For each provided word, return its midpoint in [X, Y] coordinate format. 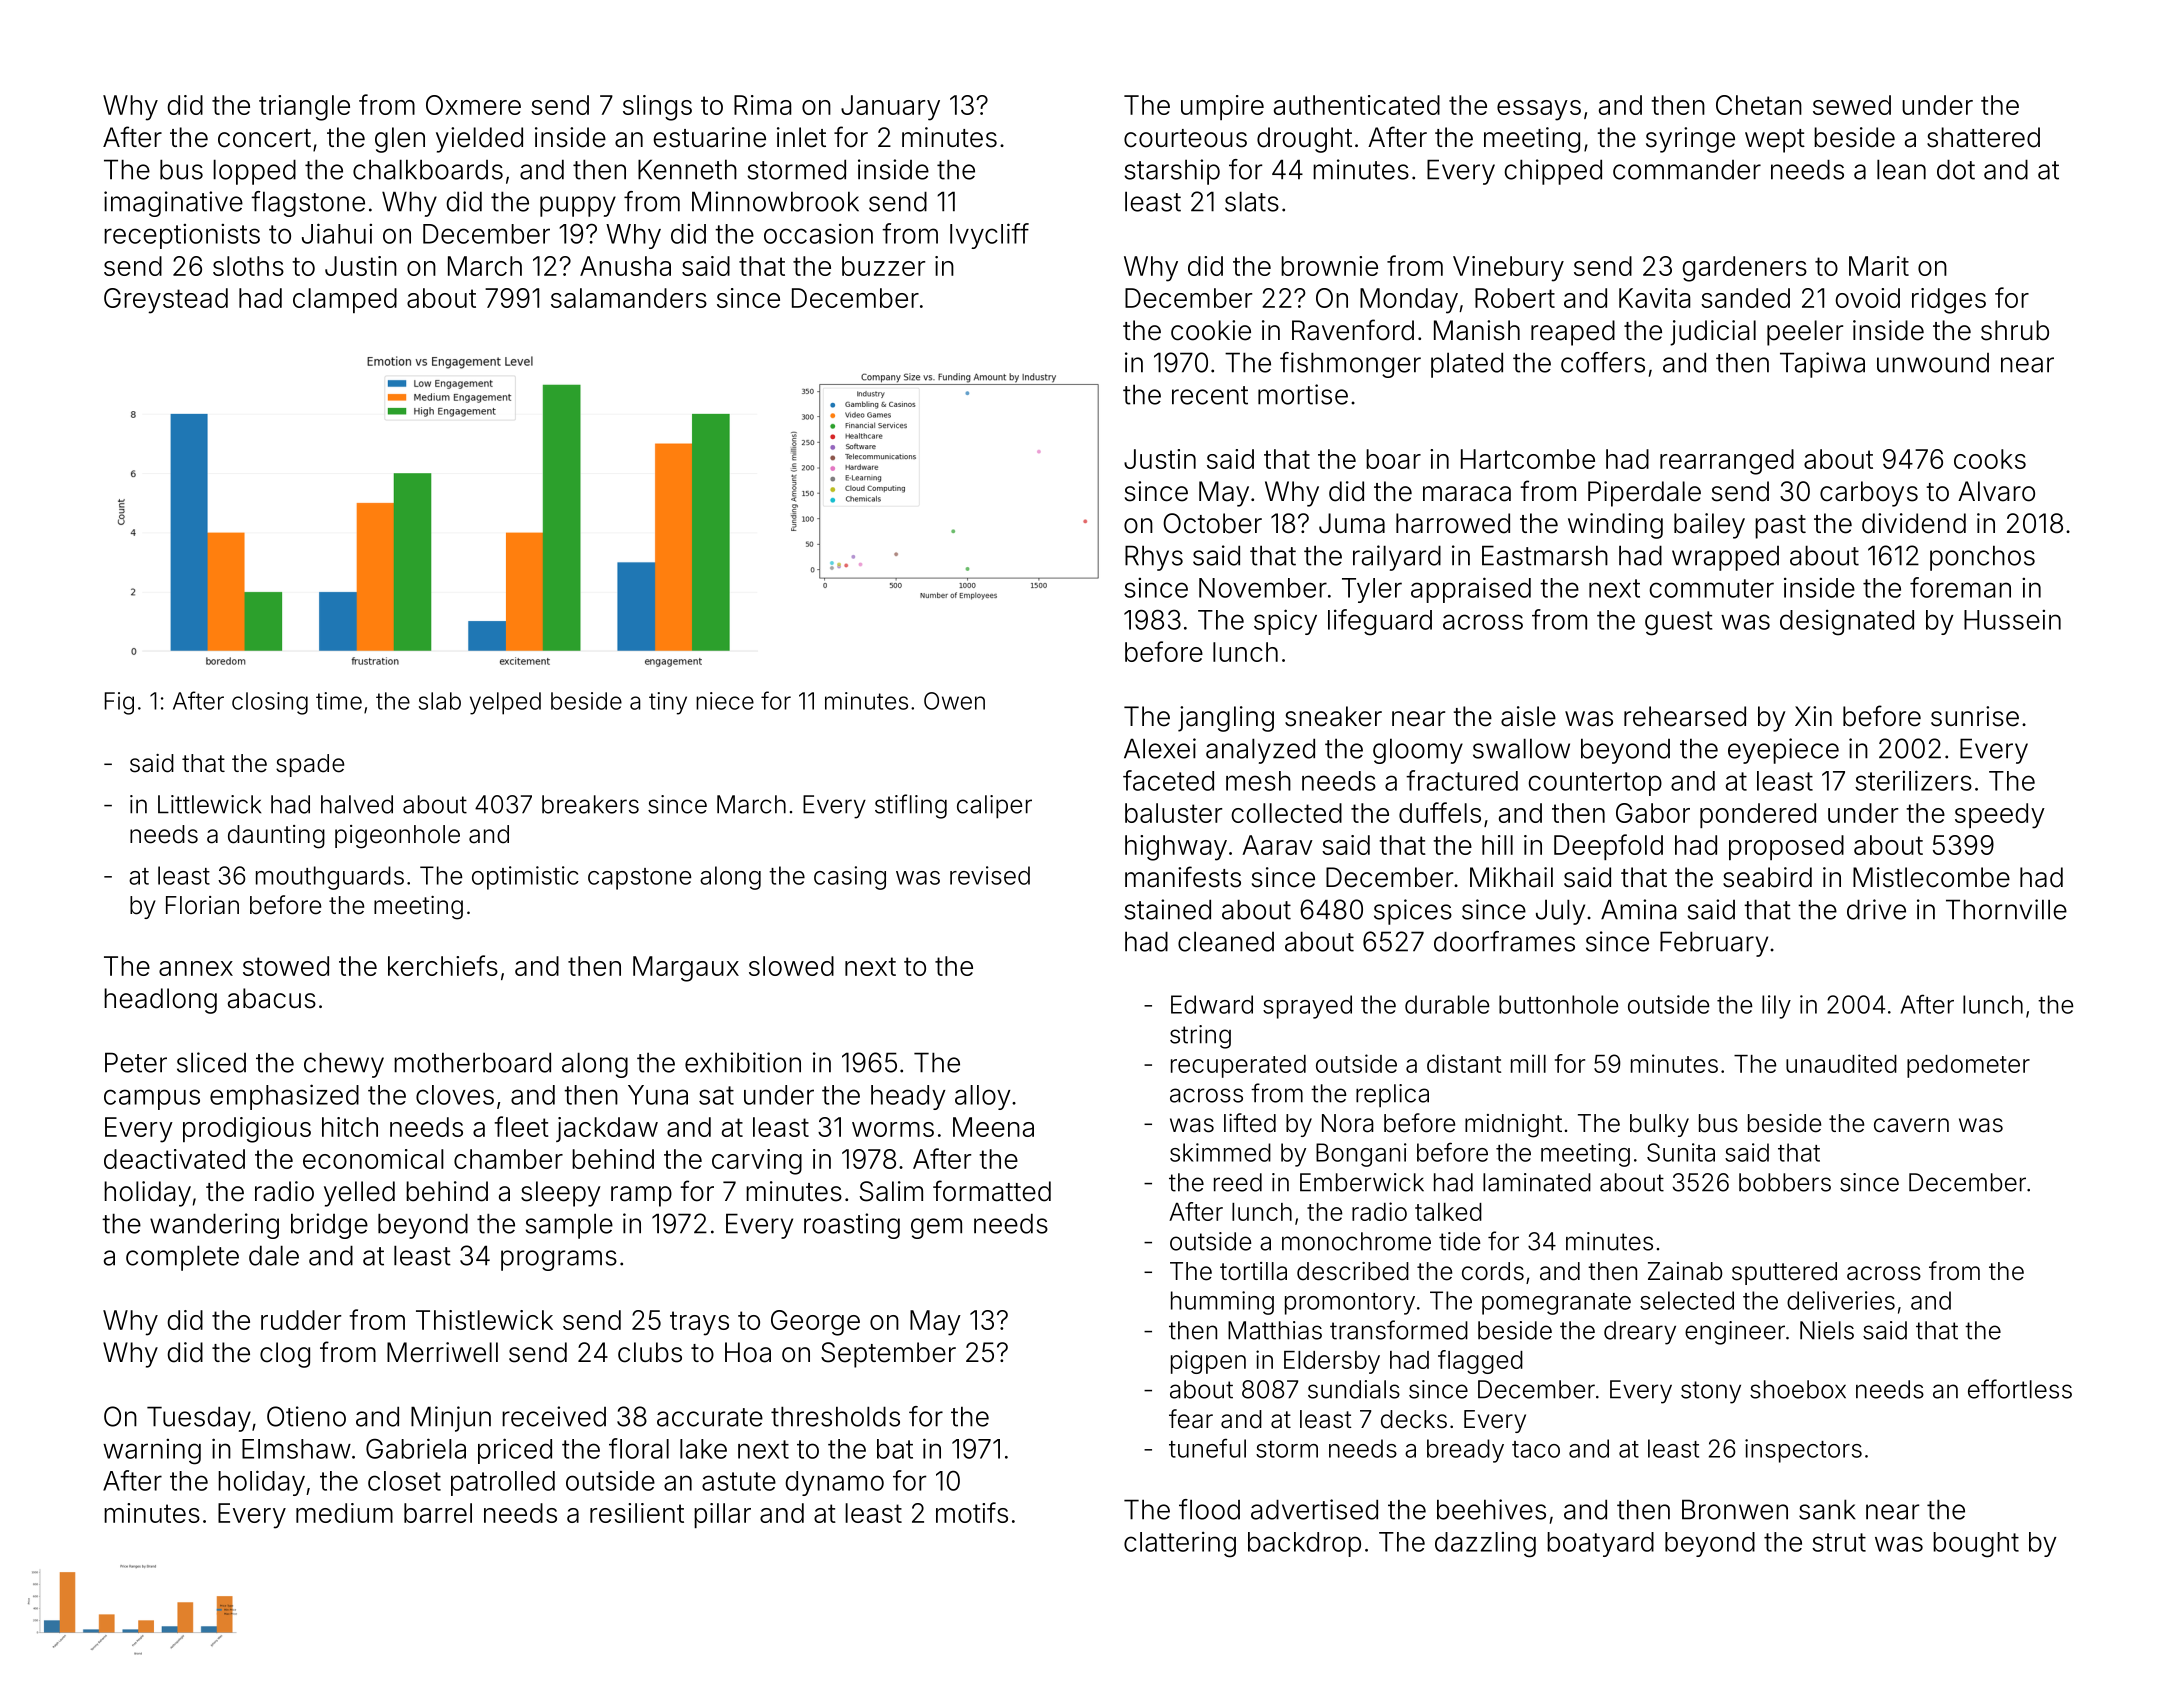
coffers [1603, 362]
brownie [1329, 266]
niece [725, 701]
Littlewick [209, 804]
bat [895, 1449]
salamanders [629, 298]
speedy [2000, 816]
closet [404, 1481]
